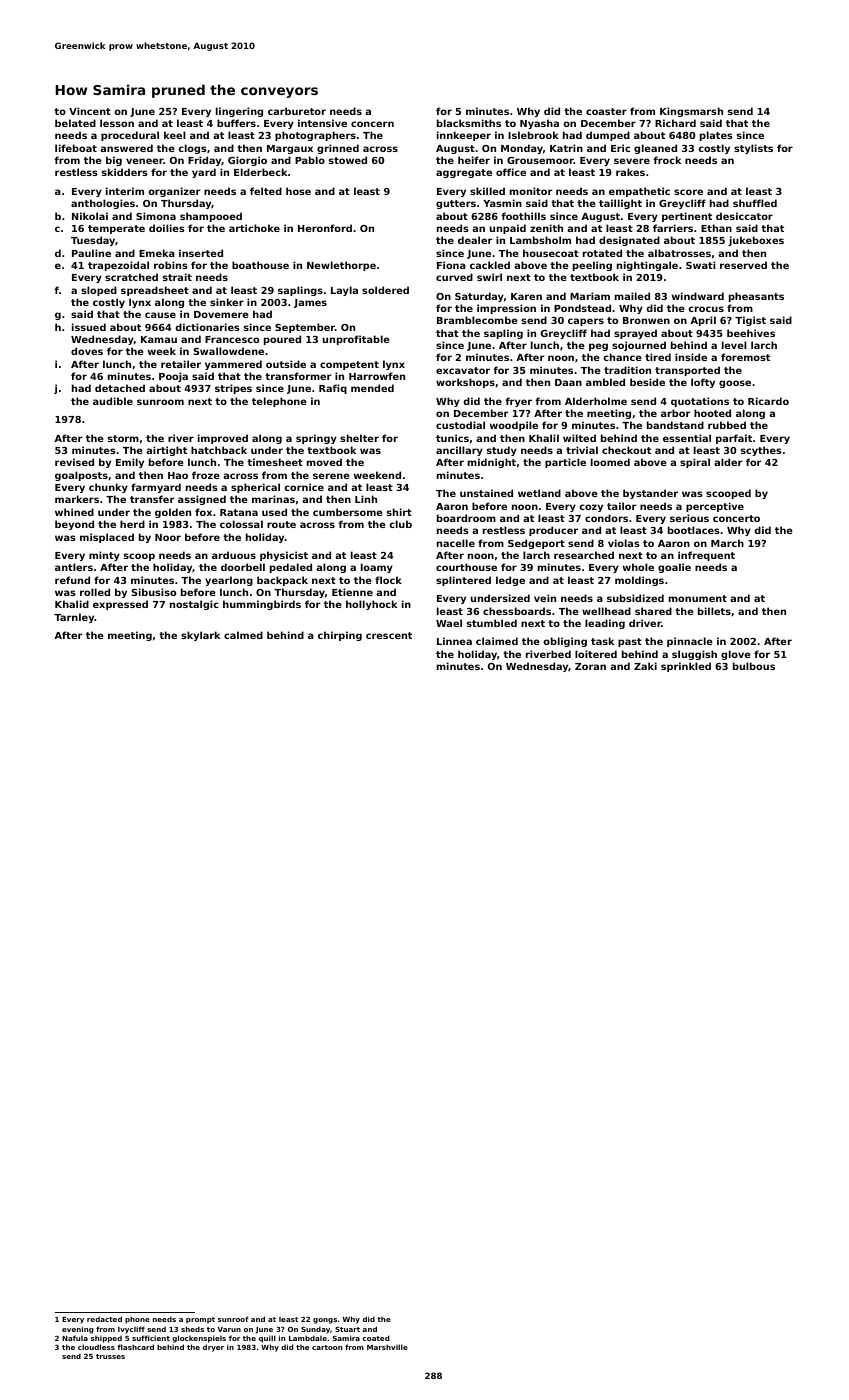 The image size is (849, 1400). I want to click on Stuart, so click(347, 1329).
